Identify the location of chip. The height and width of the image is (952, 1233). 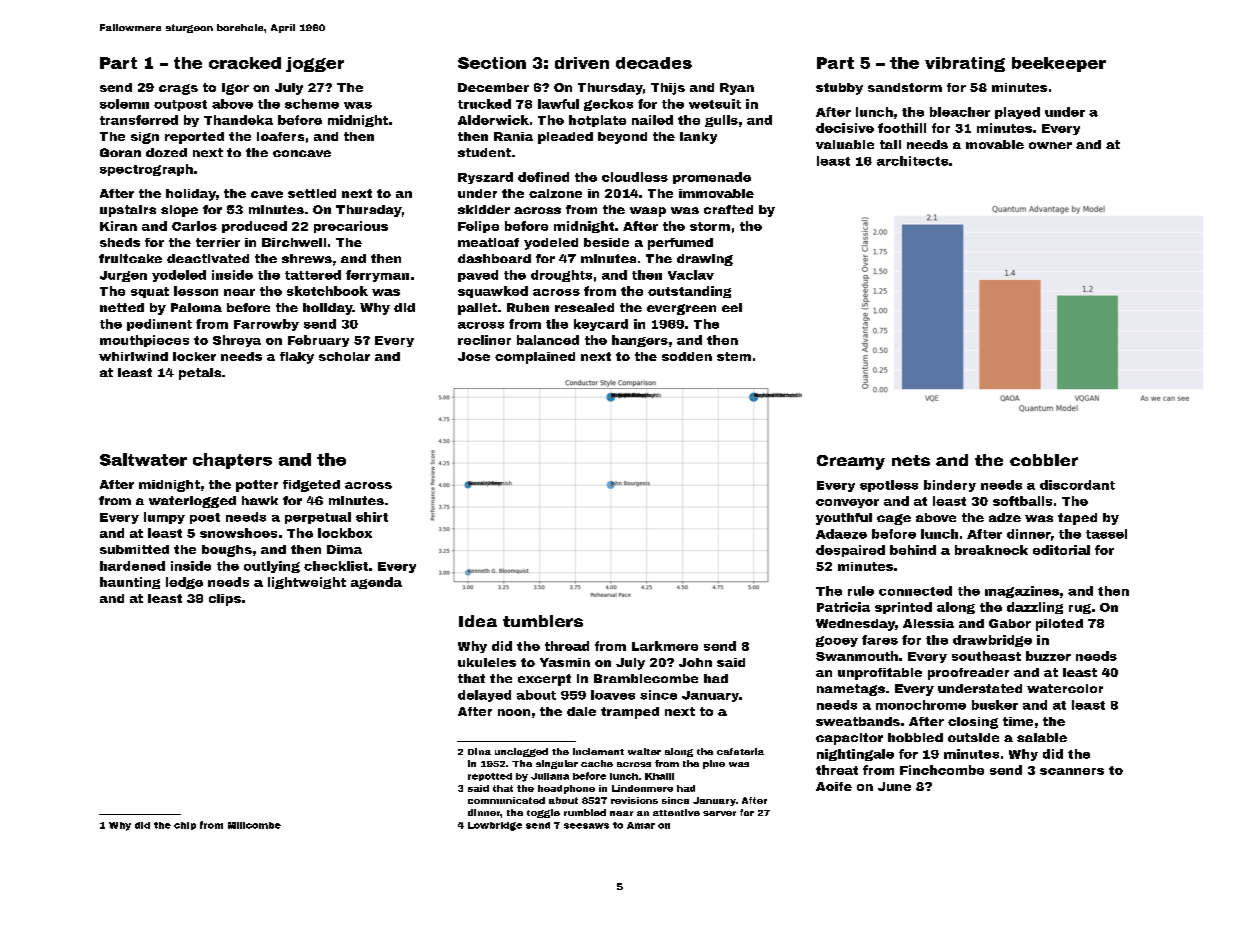
(185, 826).
